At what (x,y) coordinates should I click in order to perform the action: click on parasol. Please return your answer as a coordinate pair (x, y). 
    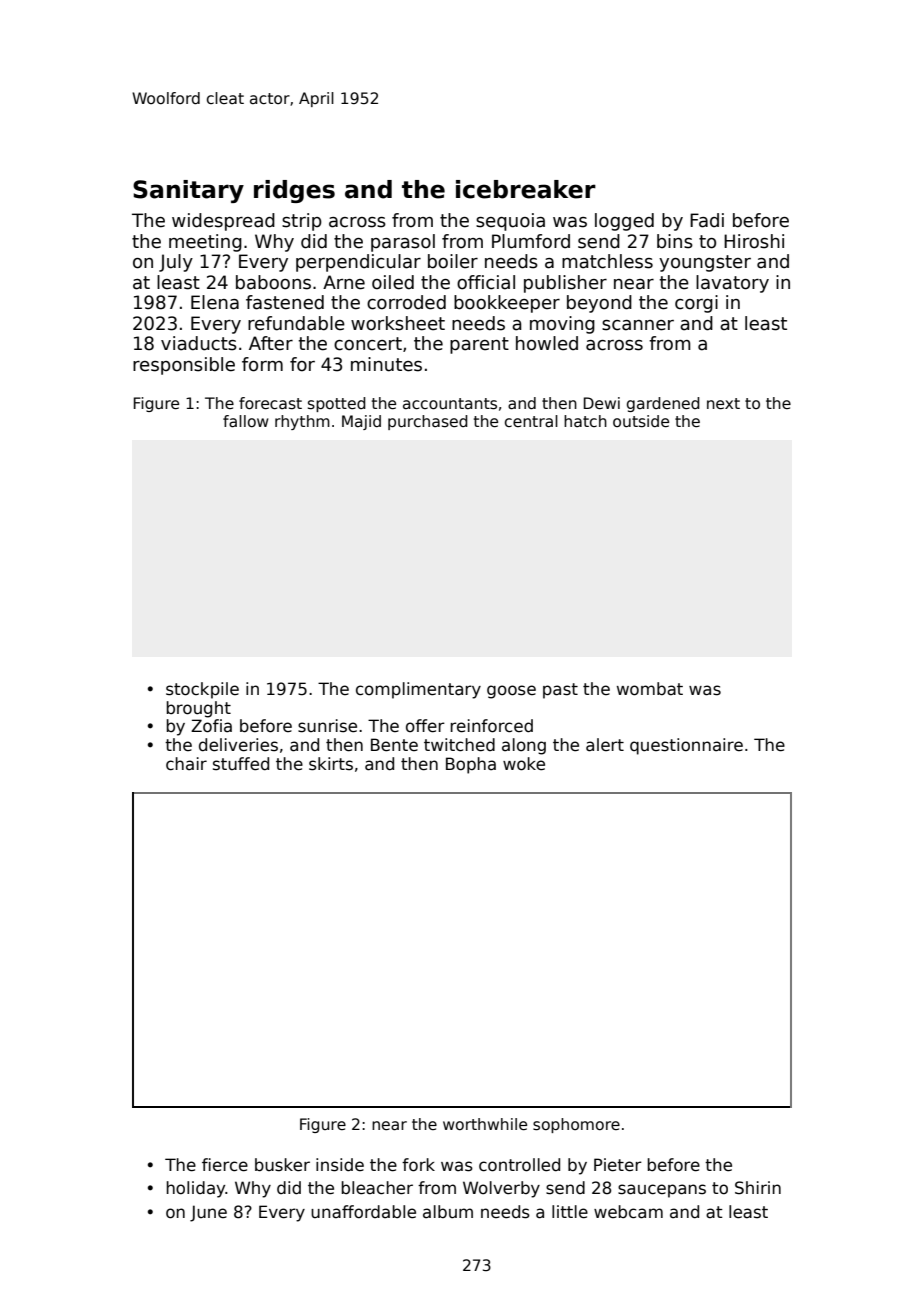
    Looking at the image, I should click on (403, 243).
